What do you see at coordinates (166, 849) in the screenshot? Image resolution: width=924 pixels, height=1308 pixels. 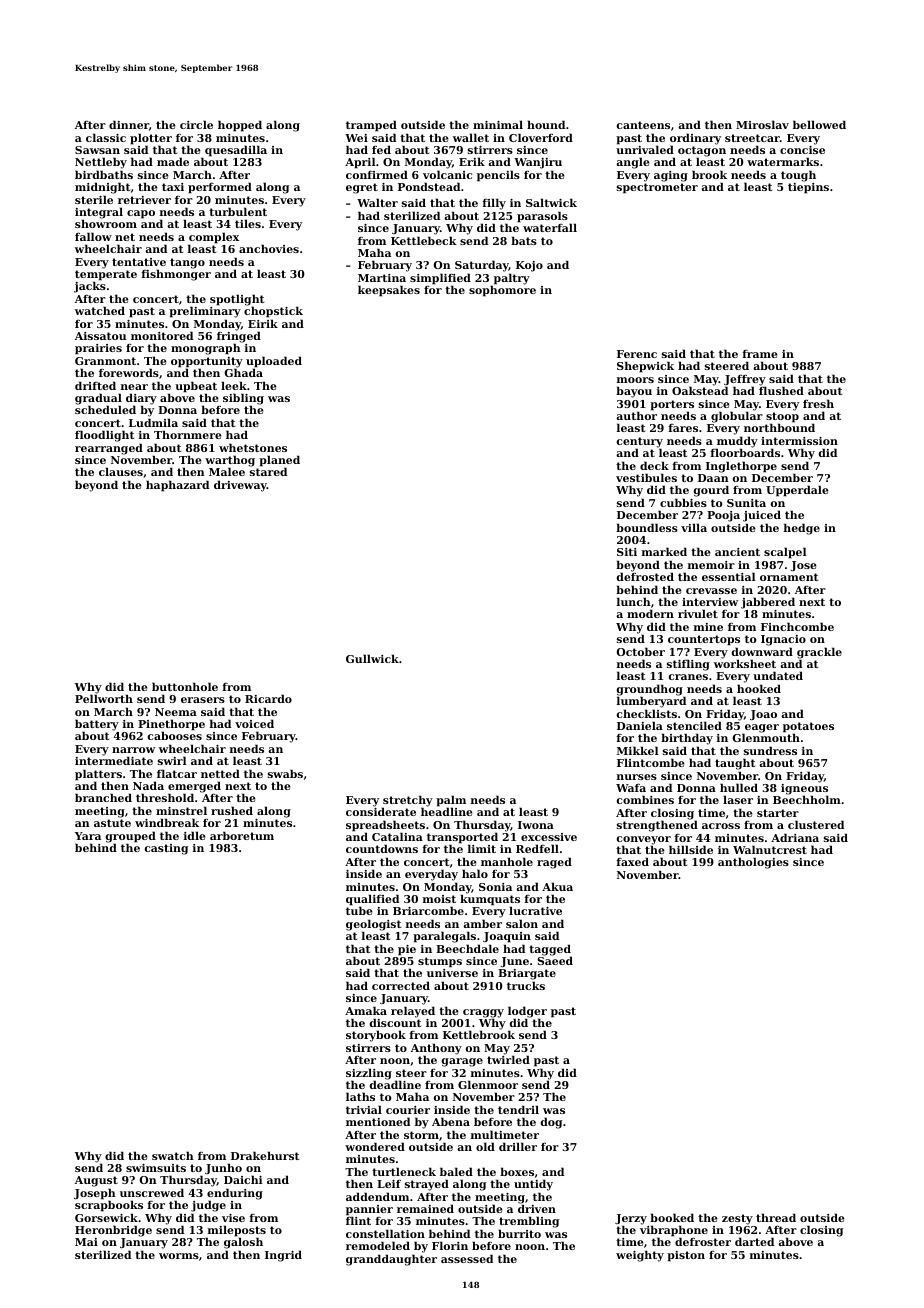 I see `casting` at bounding box center [166, 849].
